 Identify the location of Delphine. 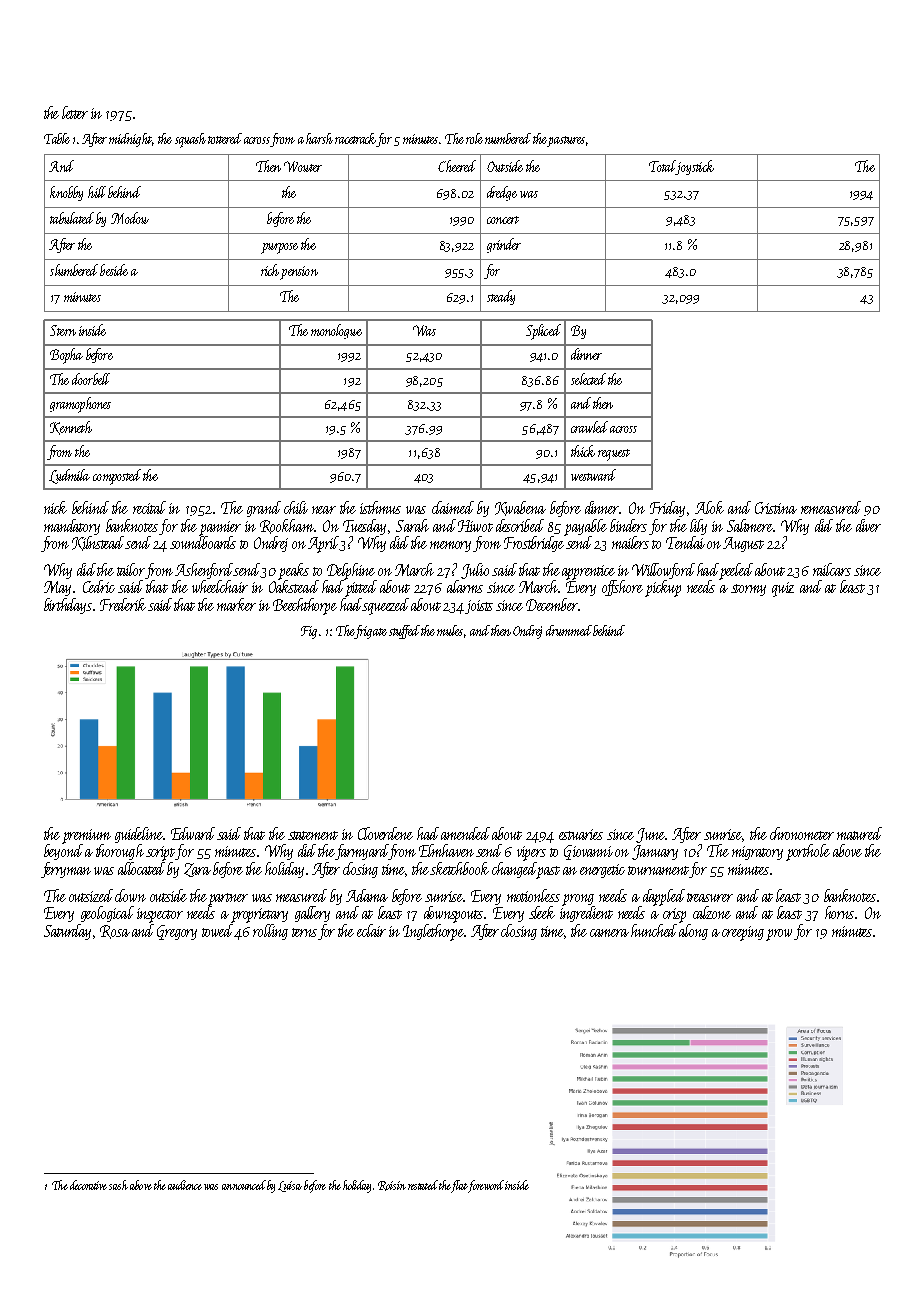
(351, 571).
